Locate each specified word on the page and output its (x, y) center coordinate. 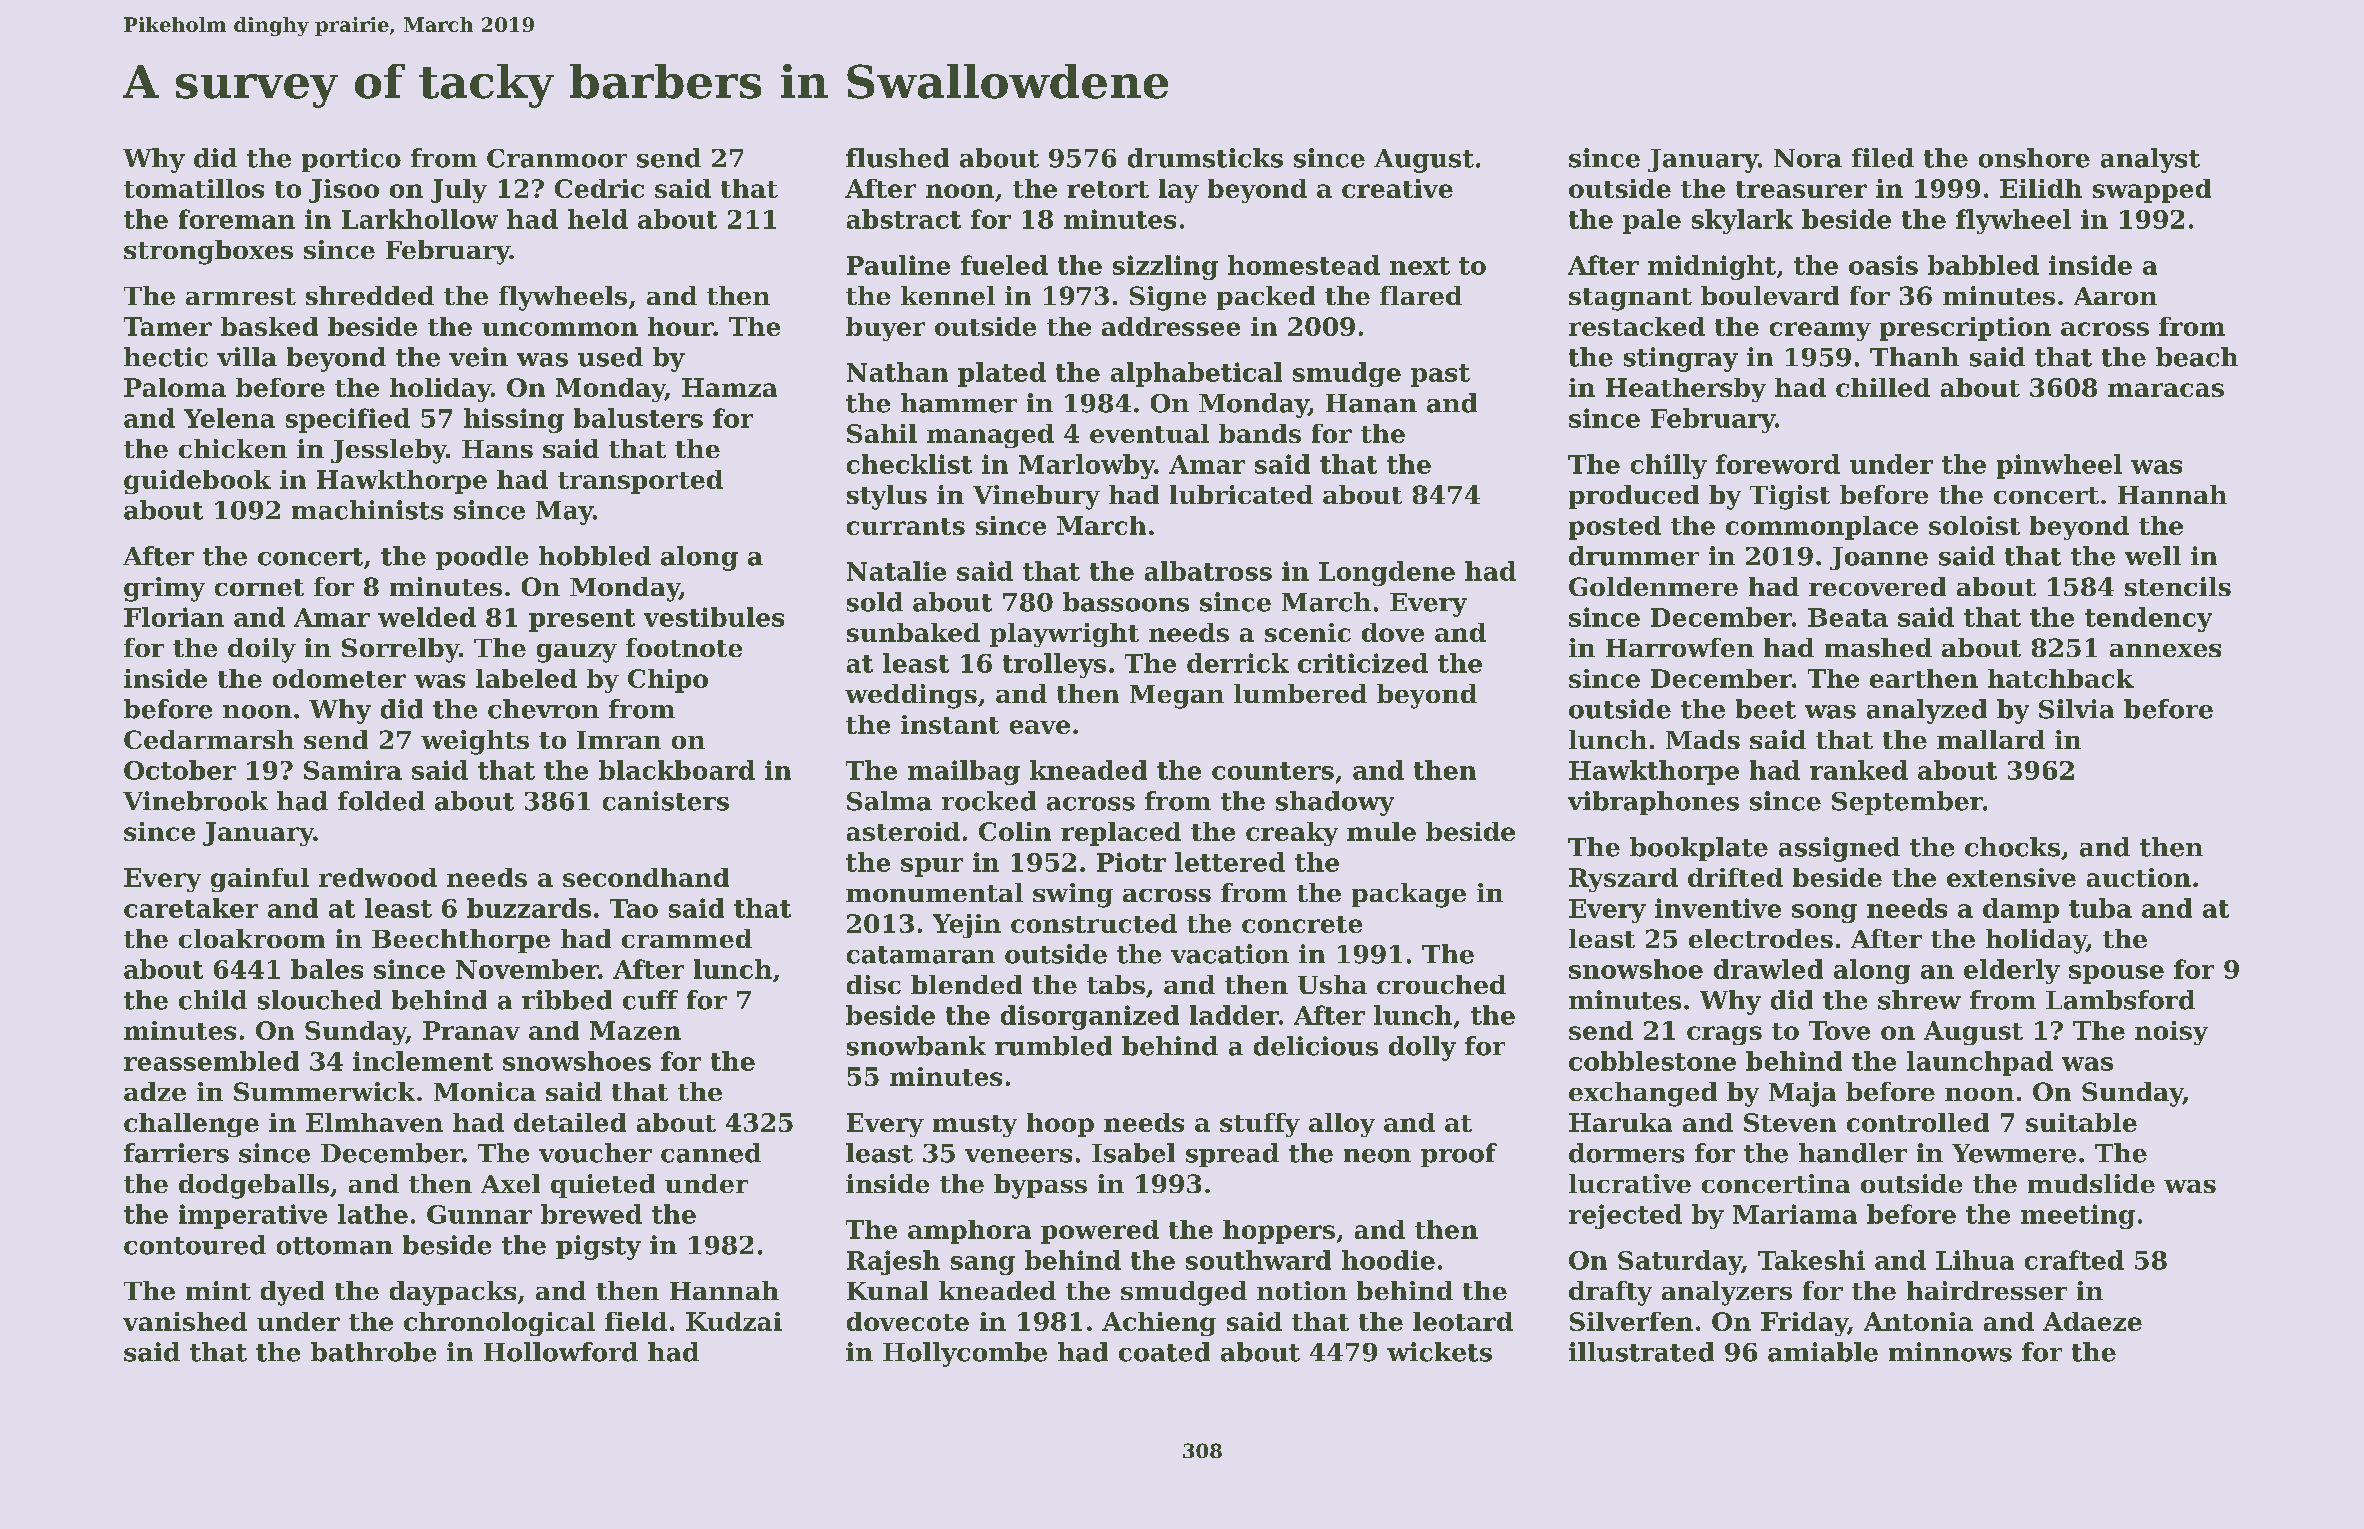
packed (1266, 298)
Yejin (967, 926)
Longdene (1387, 573)
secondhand (646, 877)
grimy (164, 589)
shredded (370, 295)
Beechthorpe (461, 941)
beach (2197, 357)
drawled (1768, 969)
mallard (1991, 739)
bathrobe (373, 1352)
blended (966, 984)
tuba (2100, 908)
